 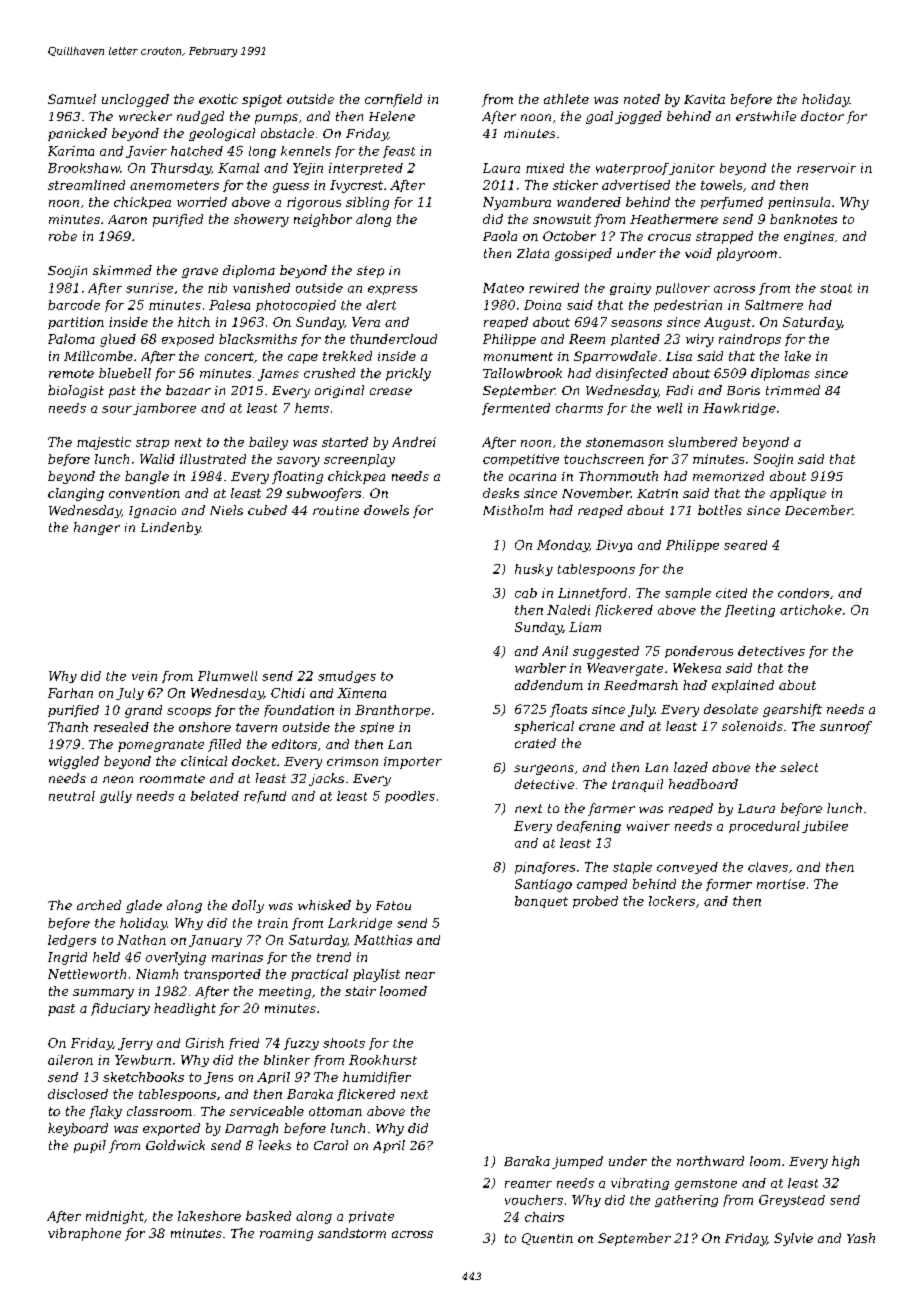 I want to click on Quentin, so click(x=547, y=1239).
